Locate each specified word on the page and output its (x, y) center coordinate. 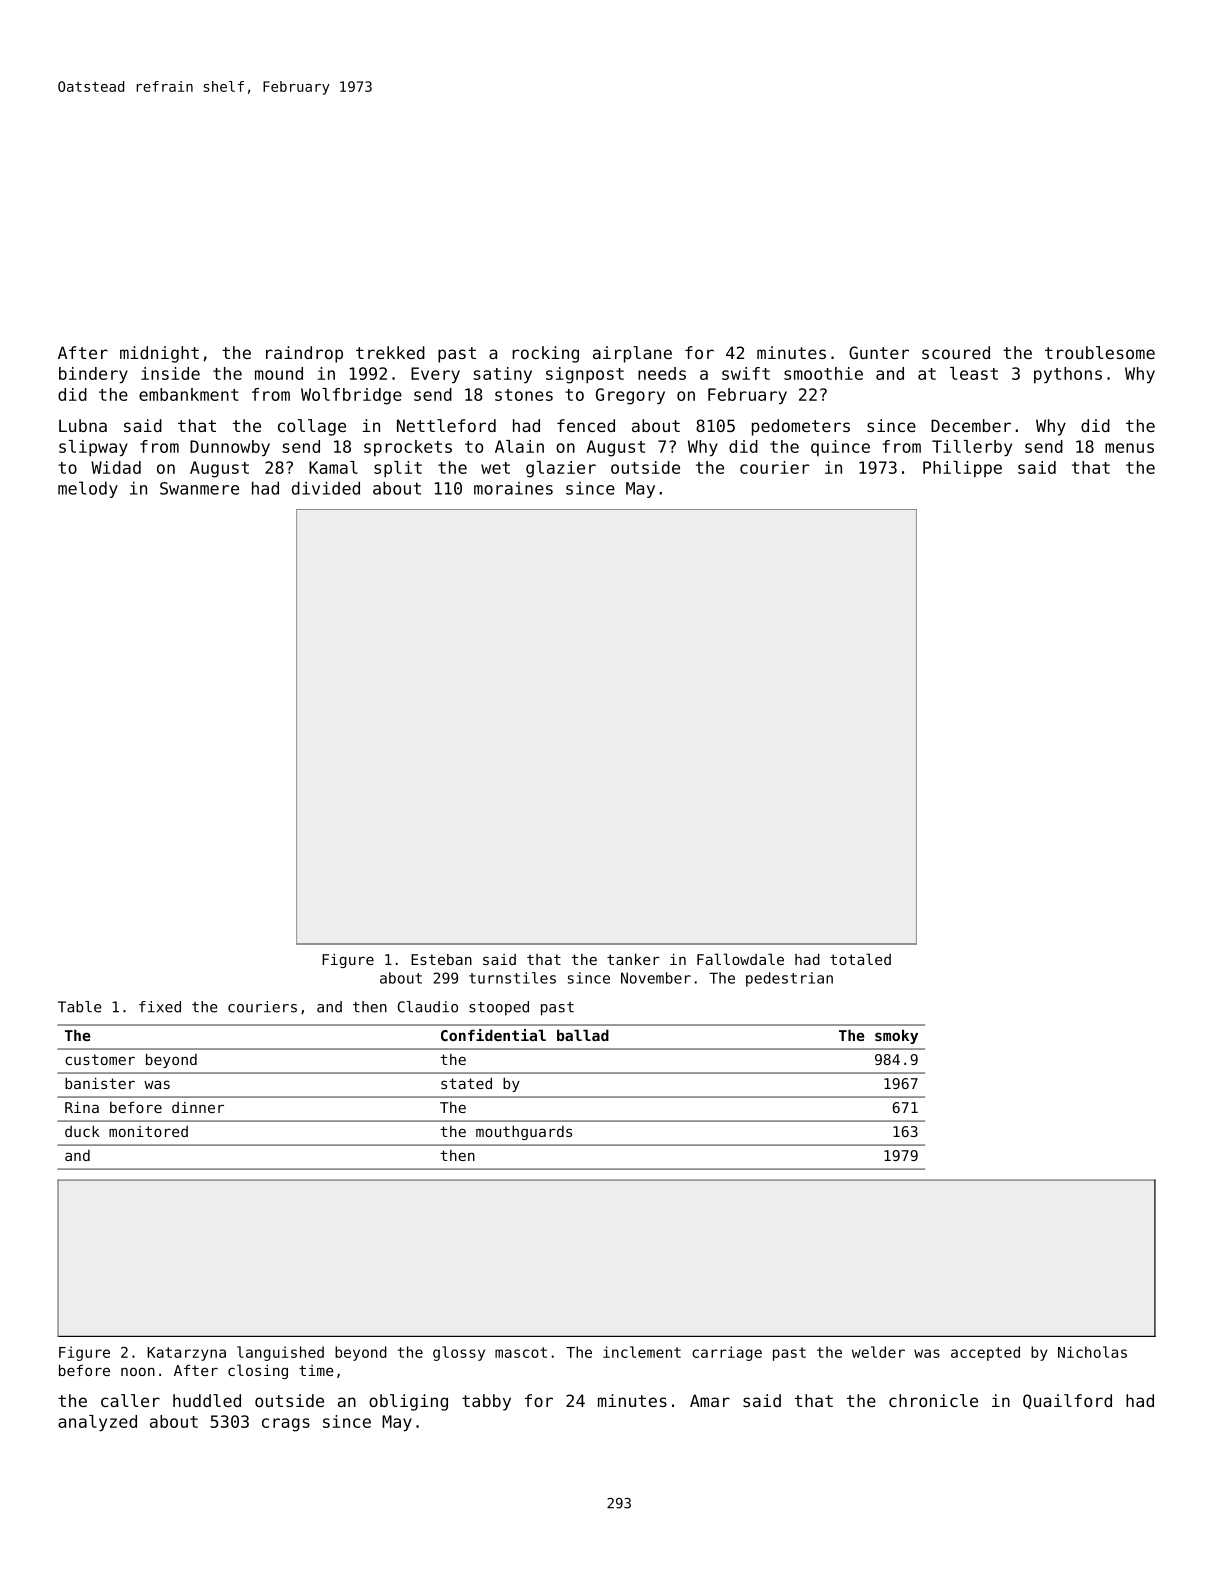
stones (524, 395)
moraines (513, 488)
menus (1129, 448)
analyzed (97, 1423)
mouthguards (524, 1132)
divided (326, 488)
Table (79, 1007)
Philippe (962, 469)
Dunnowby (230, 448)
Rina (82, 1107)
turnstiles (512, 978)
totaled (860, 959)
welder (878, 1352)
